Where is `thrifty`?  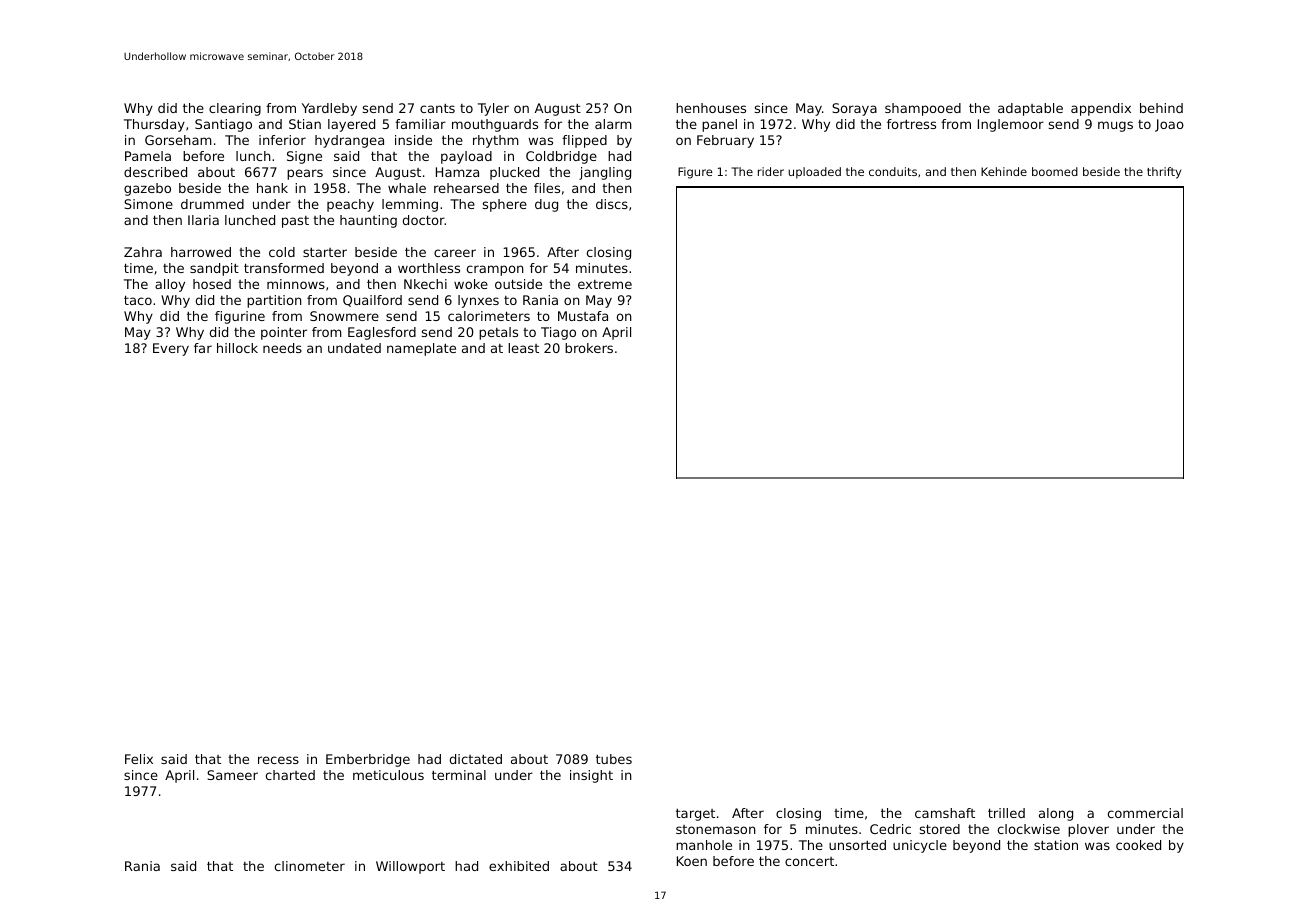
thrifty is located at coordinates (1164, 173).
